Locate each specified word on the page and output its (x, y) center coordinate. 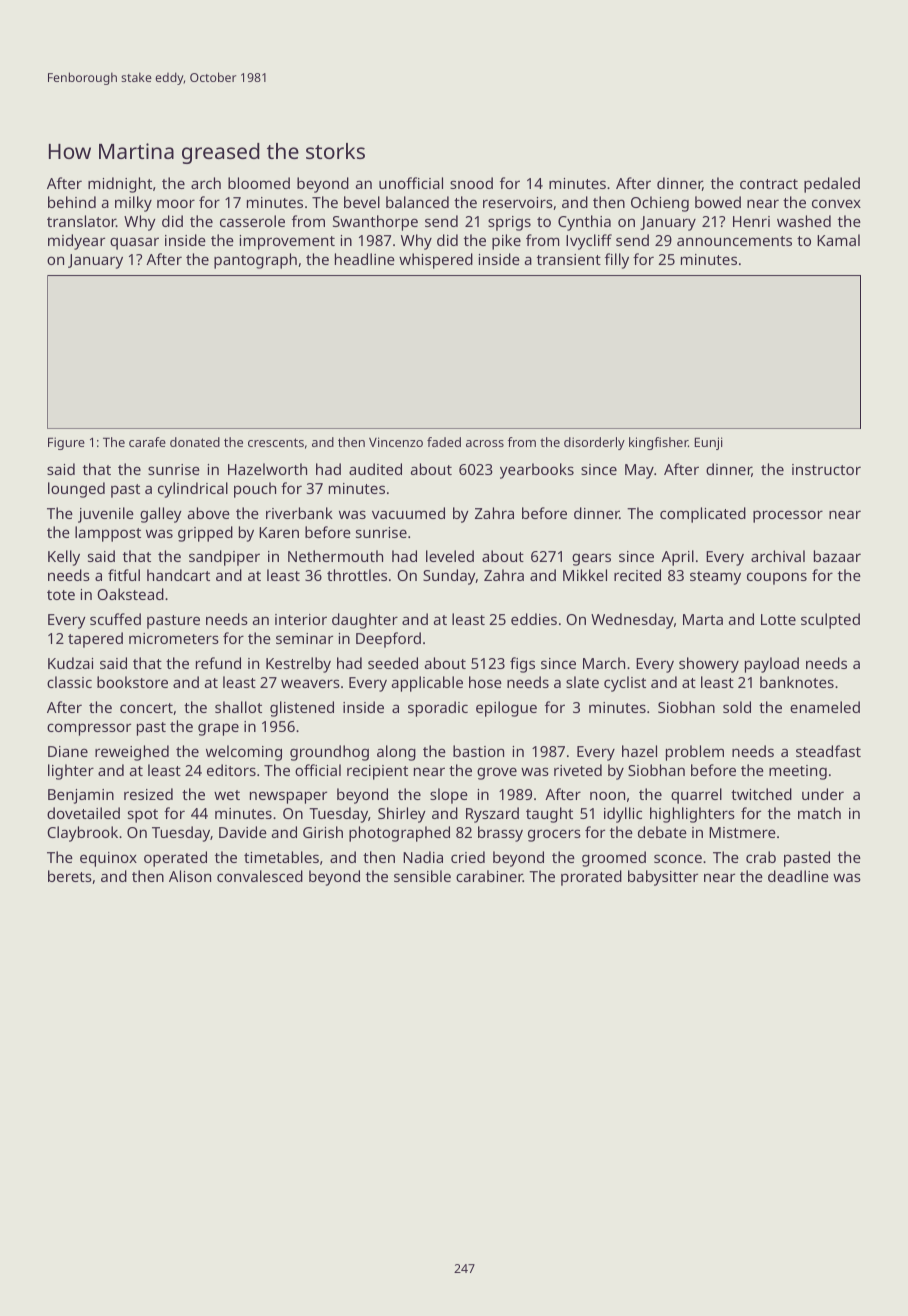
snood (471, 183)
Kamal (838, 240)
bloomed (259, 183)
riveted (578, 770)
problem (695, 753)
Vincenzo (396, 442)
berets (70, 876)
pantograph (255, 261)
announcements (734, 241)
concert (146, 708)
